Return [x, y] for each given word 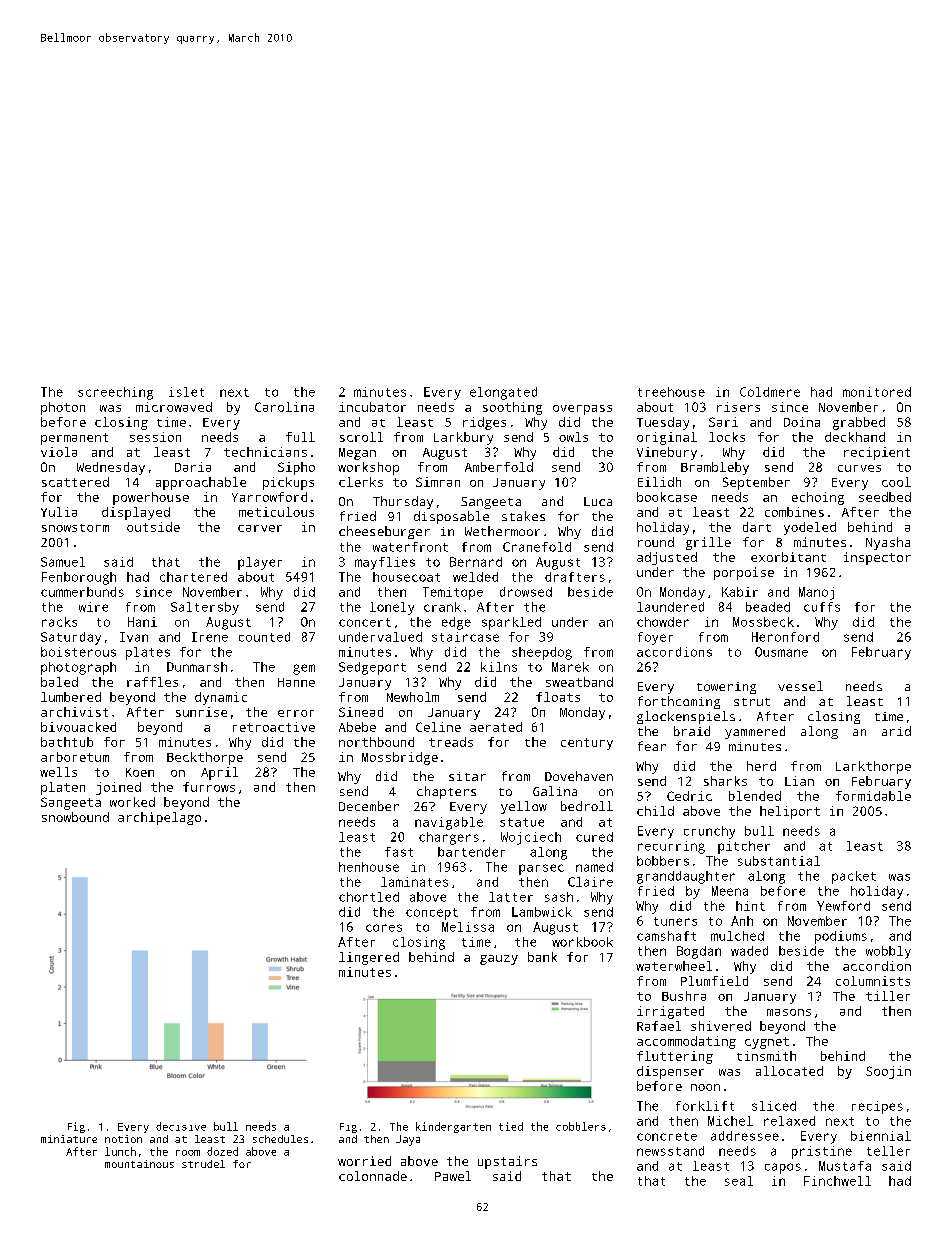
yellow [524, 807]
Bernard [476, 562]
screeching [115, 393]
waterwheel [674, 966]
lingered [369, 958]
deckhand [855, 437]
